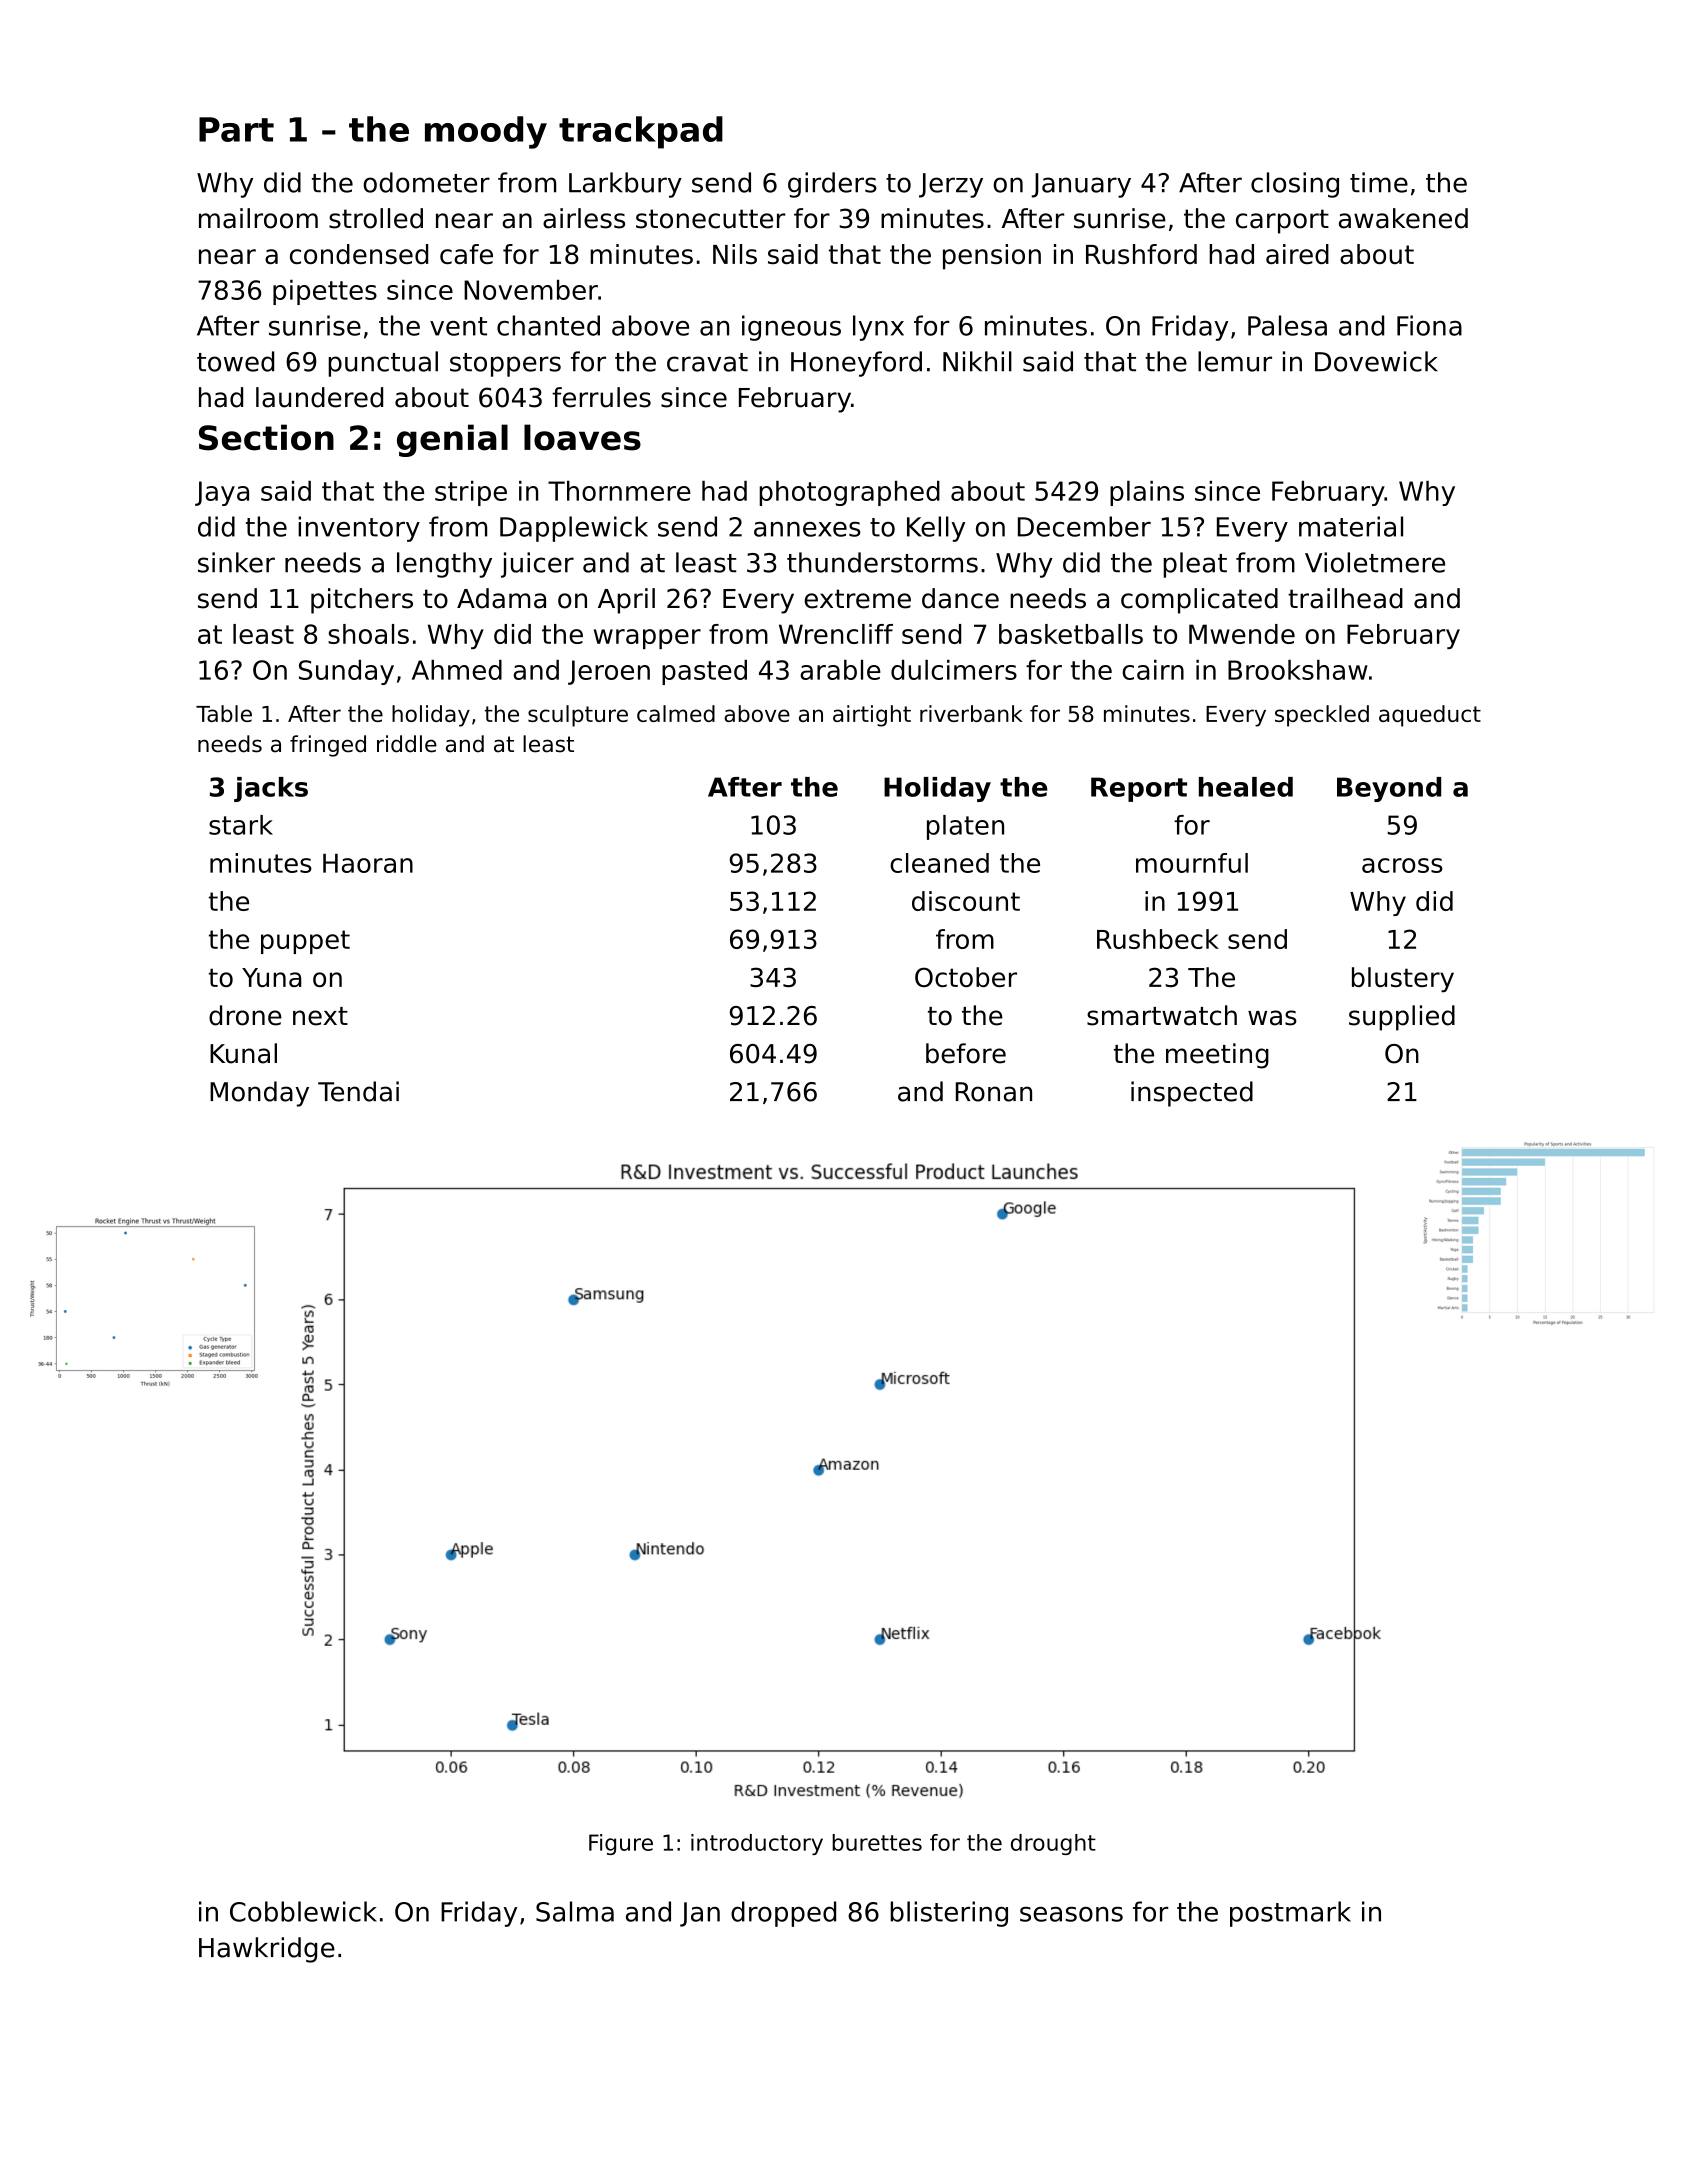  Describe the element at coordinates (444, 565) in the document. I see `lengthy` at that location.
